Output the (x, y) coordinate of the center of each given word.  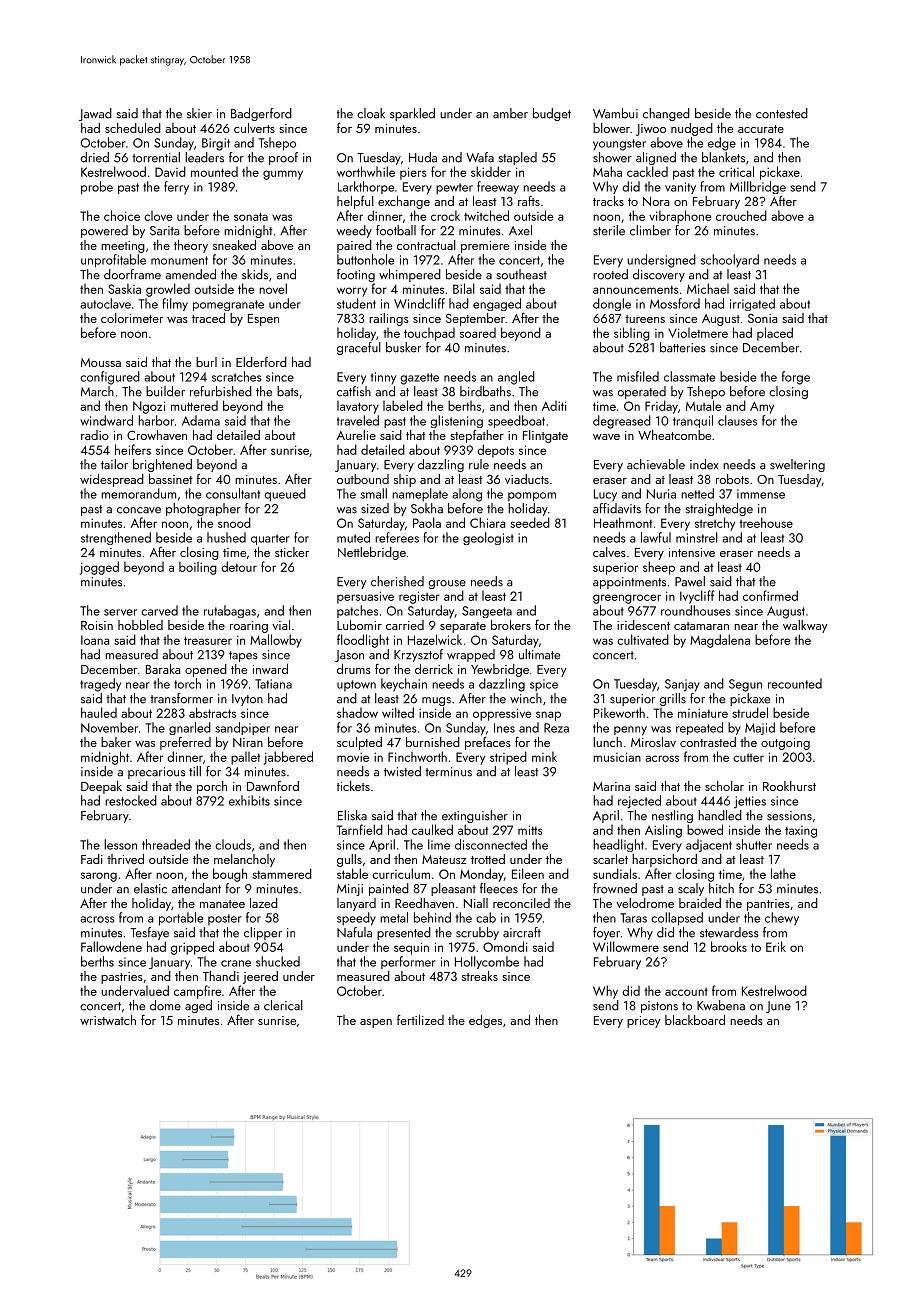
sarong (99, 877)
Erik (776, 946)
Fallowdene (111, 946)
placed (775, 334)
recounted (795, 683)
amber (510, 113)
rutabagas (230, 611)
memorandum (138, 493)
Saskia (124, 288)
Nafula (354, 932)
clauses (737, 420)
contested (782, 113)
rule (479, 464)
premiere (485, 247)
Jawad (95, 114)
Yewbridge (500, 670)
